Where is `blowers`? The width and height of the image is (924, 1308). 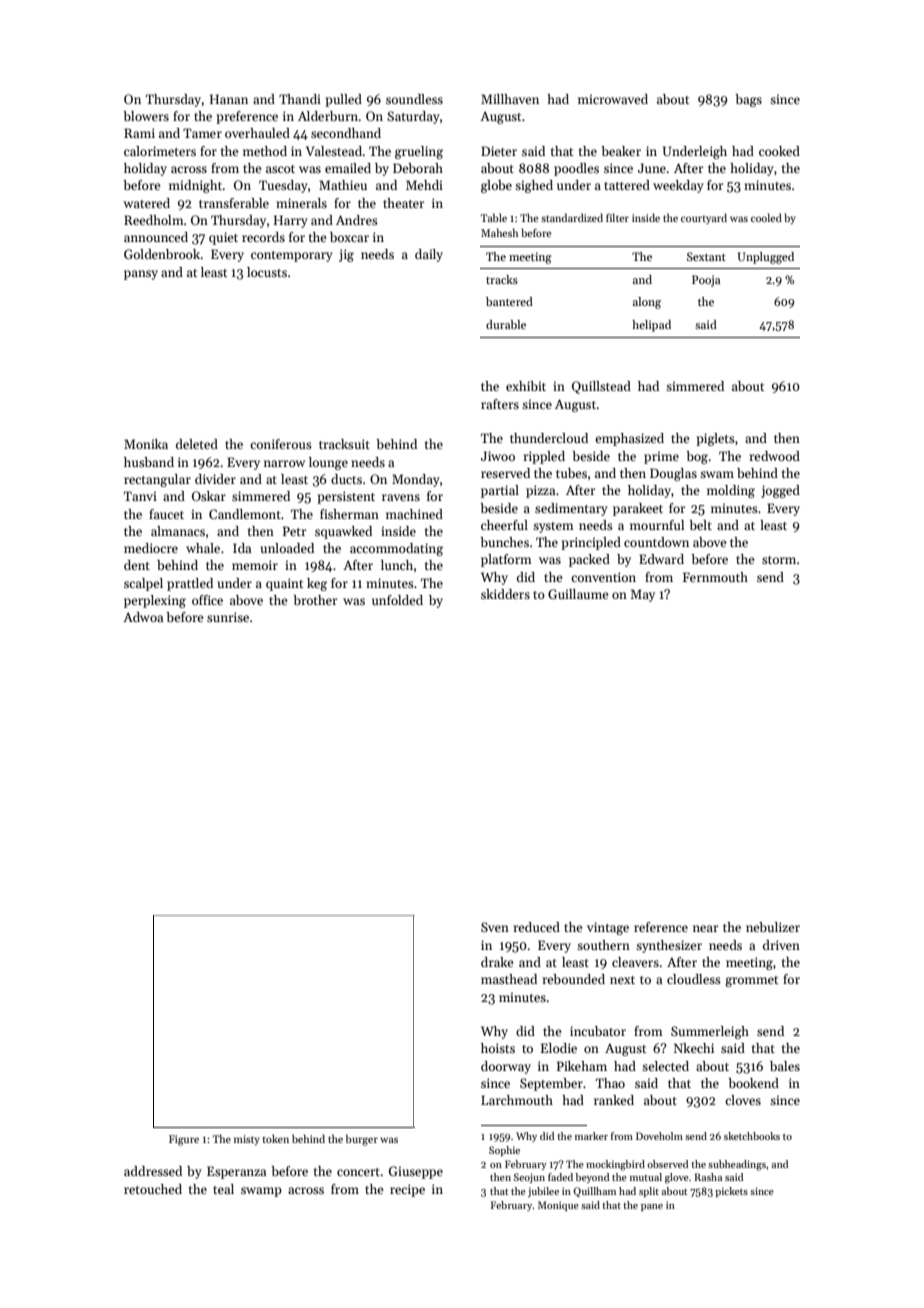
blowers is located at coordinates (146, 116).
